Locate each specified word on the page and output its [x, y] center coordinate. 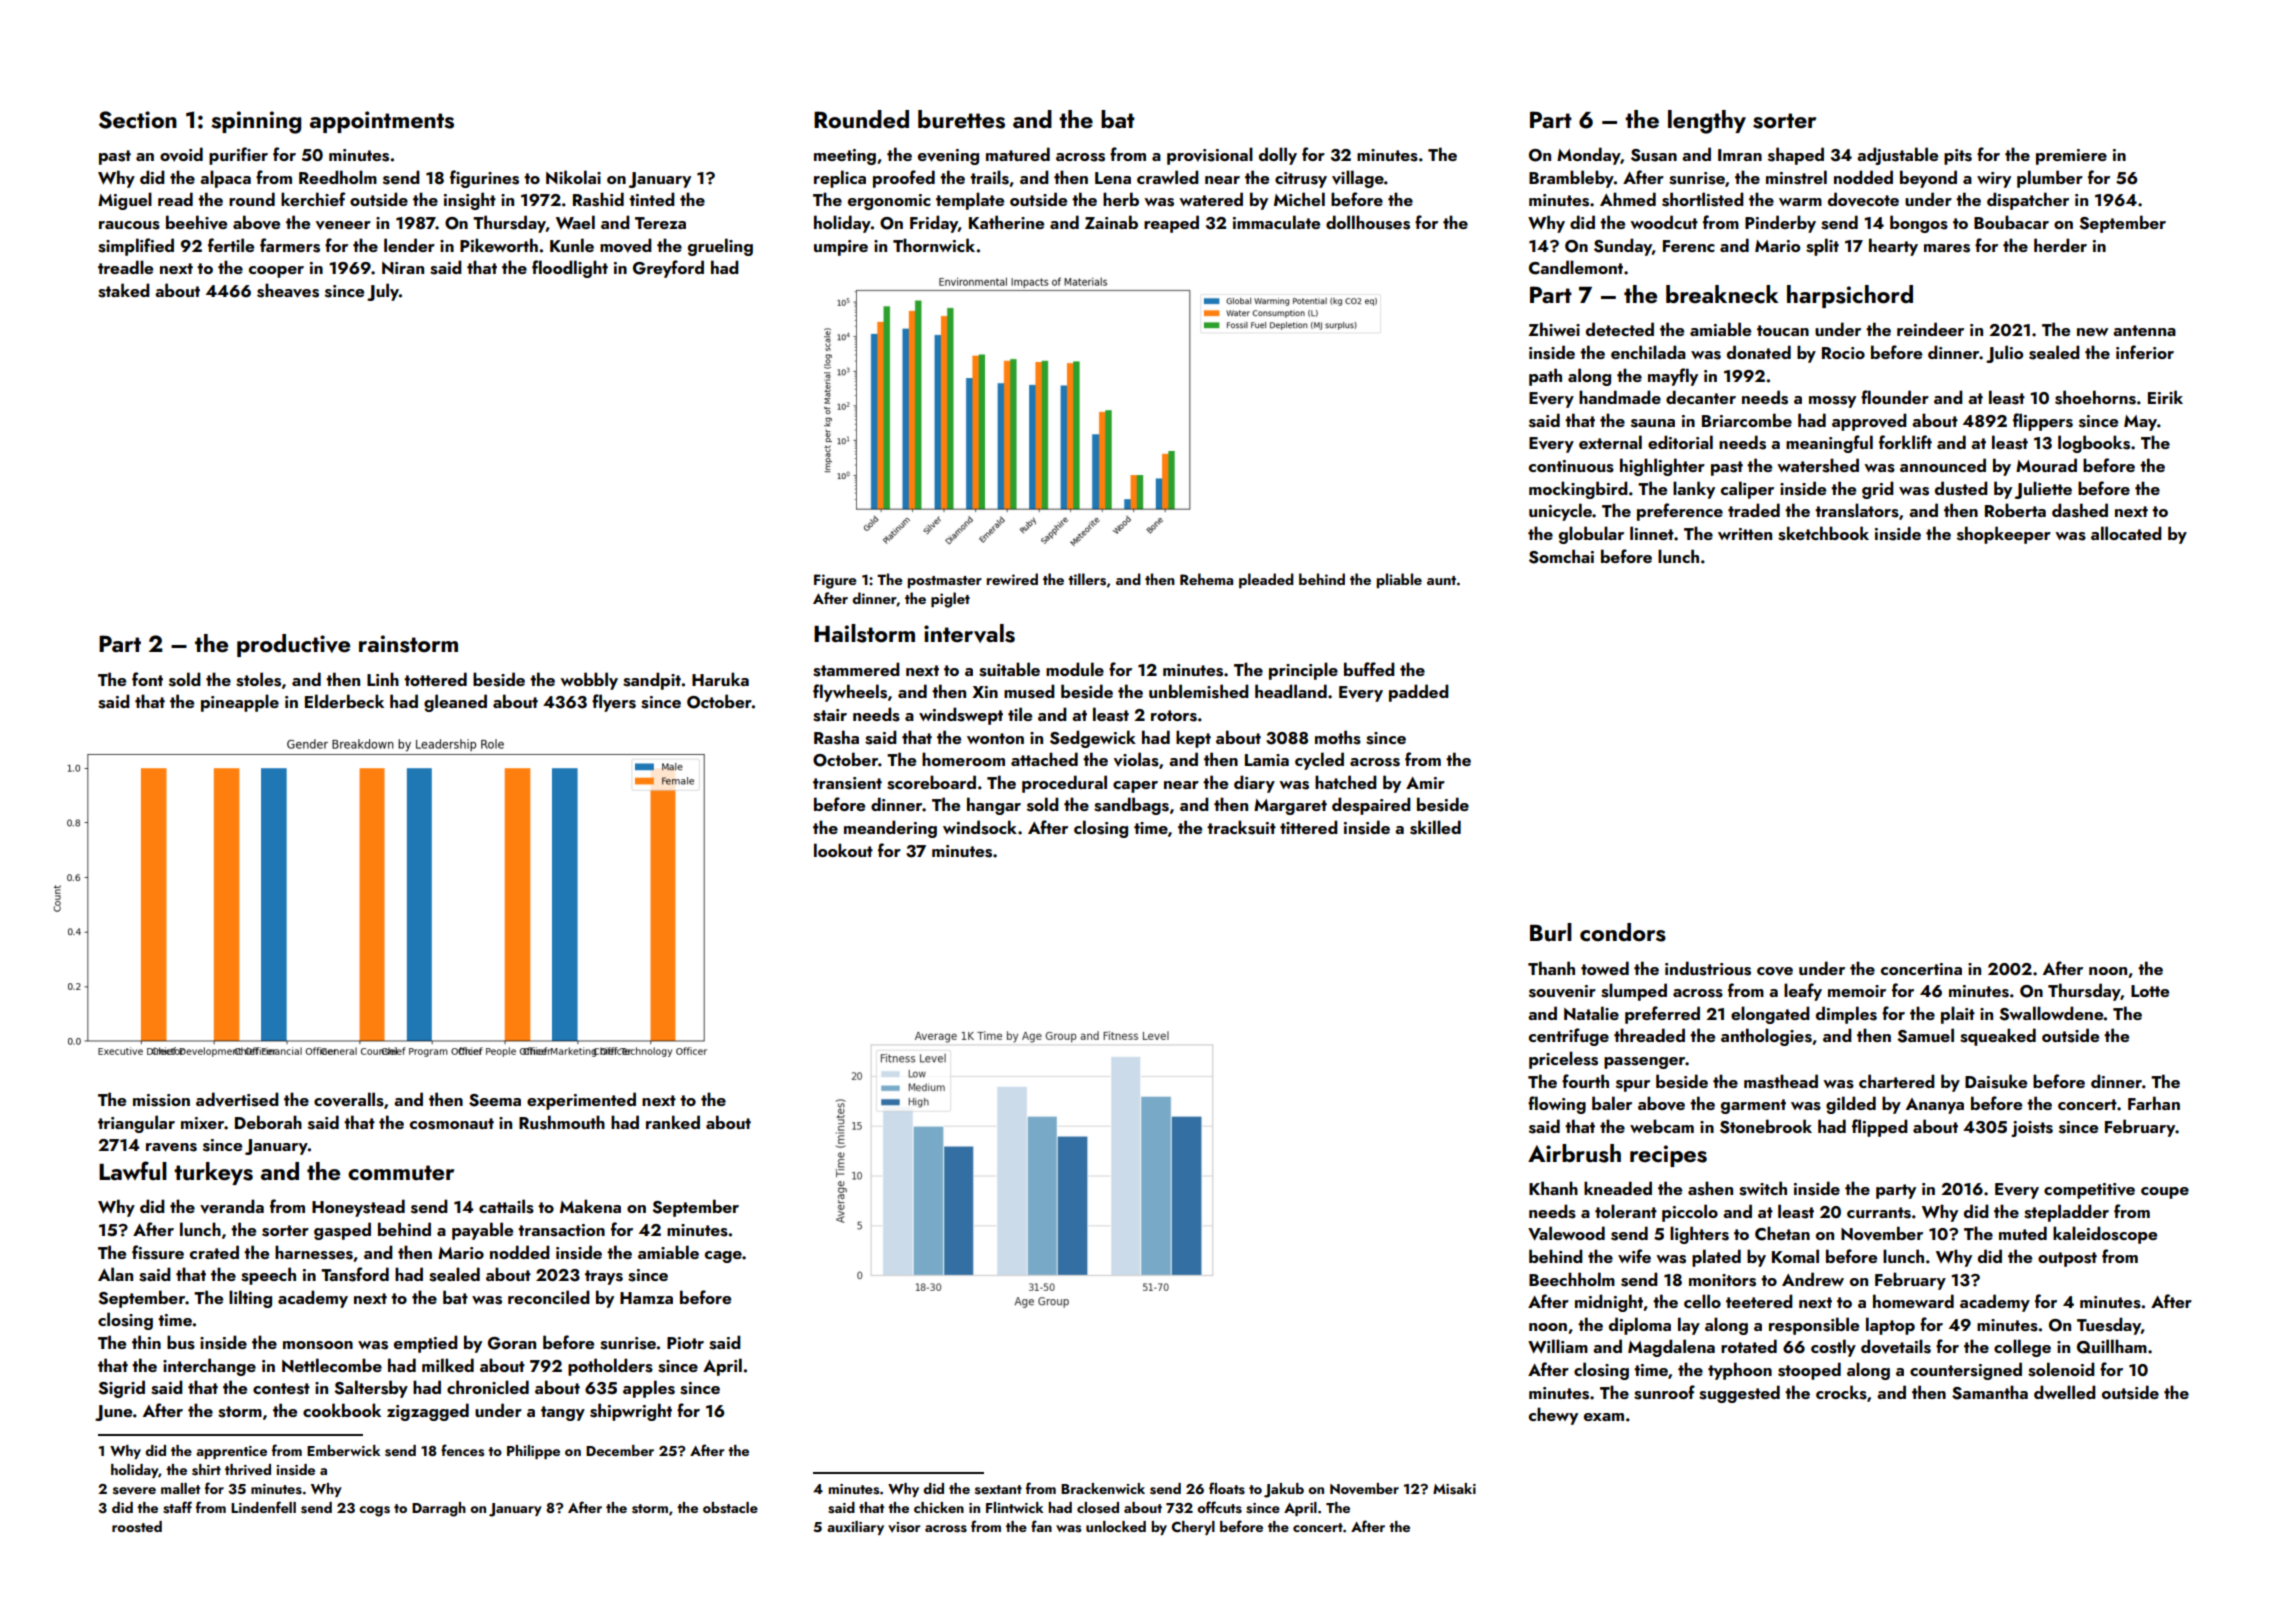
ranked [673, 1122]
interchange [209, 1367]
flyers [614, 703]
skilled [1435, 827]
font [147, 679]
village [1358, 179]
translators [1857, 510]
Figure [835, 581]
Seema [495, 1100]
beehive [196, 222]
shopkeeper [2004, 535]
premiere [2071, 157]
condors [1623, 932]
